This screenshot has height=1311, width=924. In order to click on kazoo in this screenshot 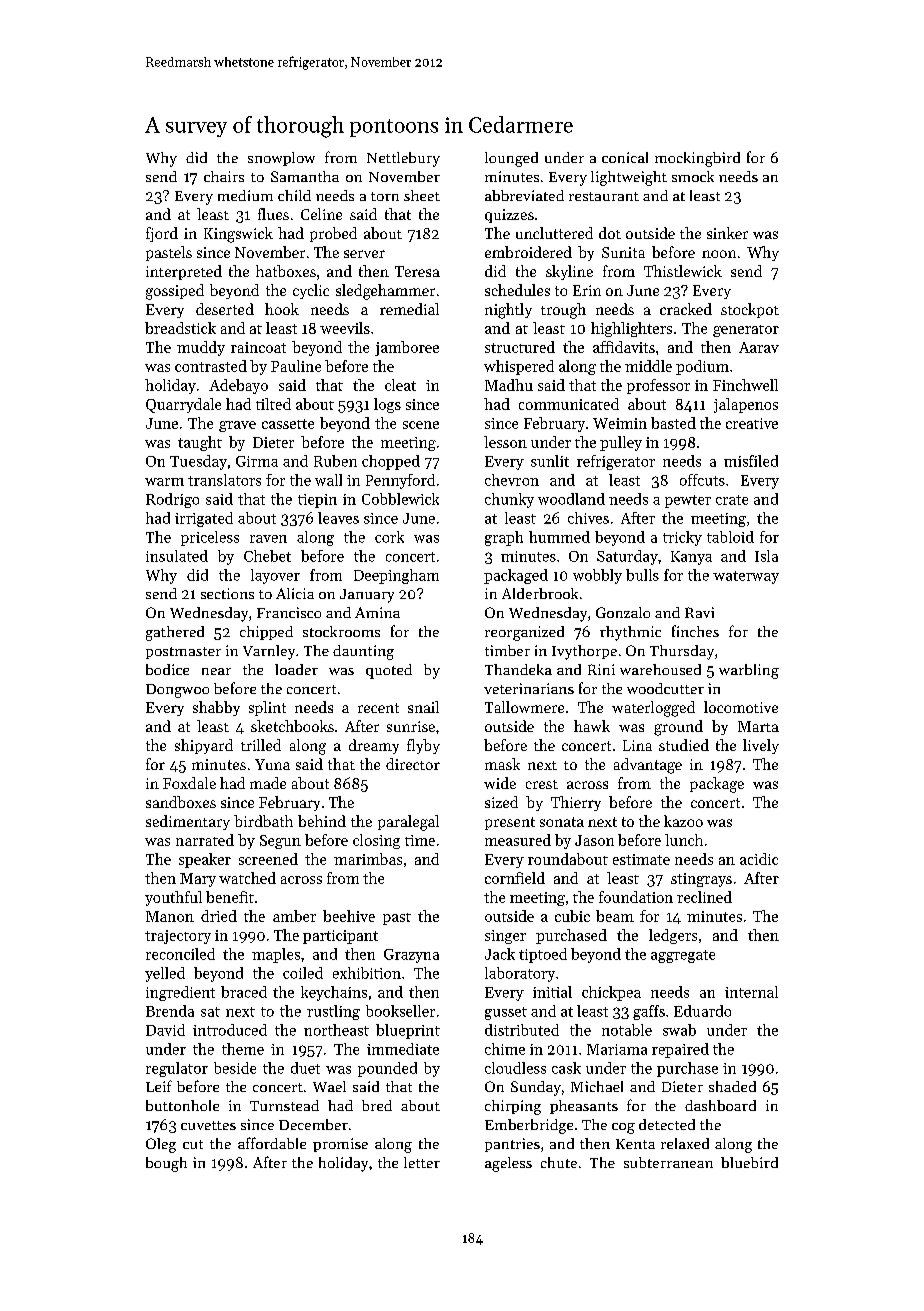, I will do `click(683, 821)`.
